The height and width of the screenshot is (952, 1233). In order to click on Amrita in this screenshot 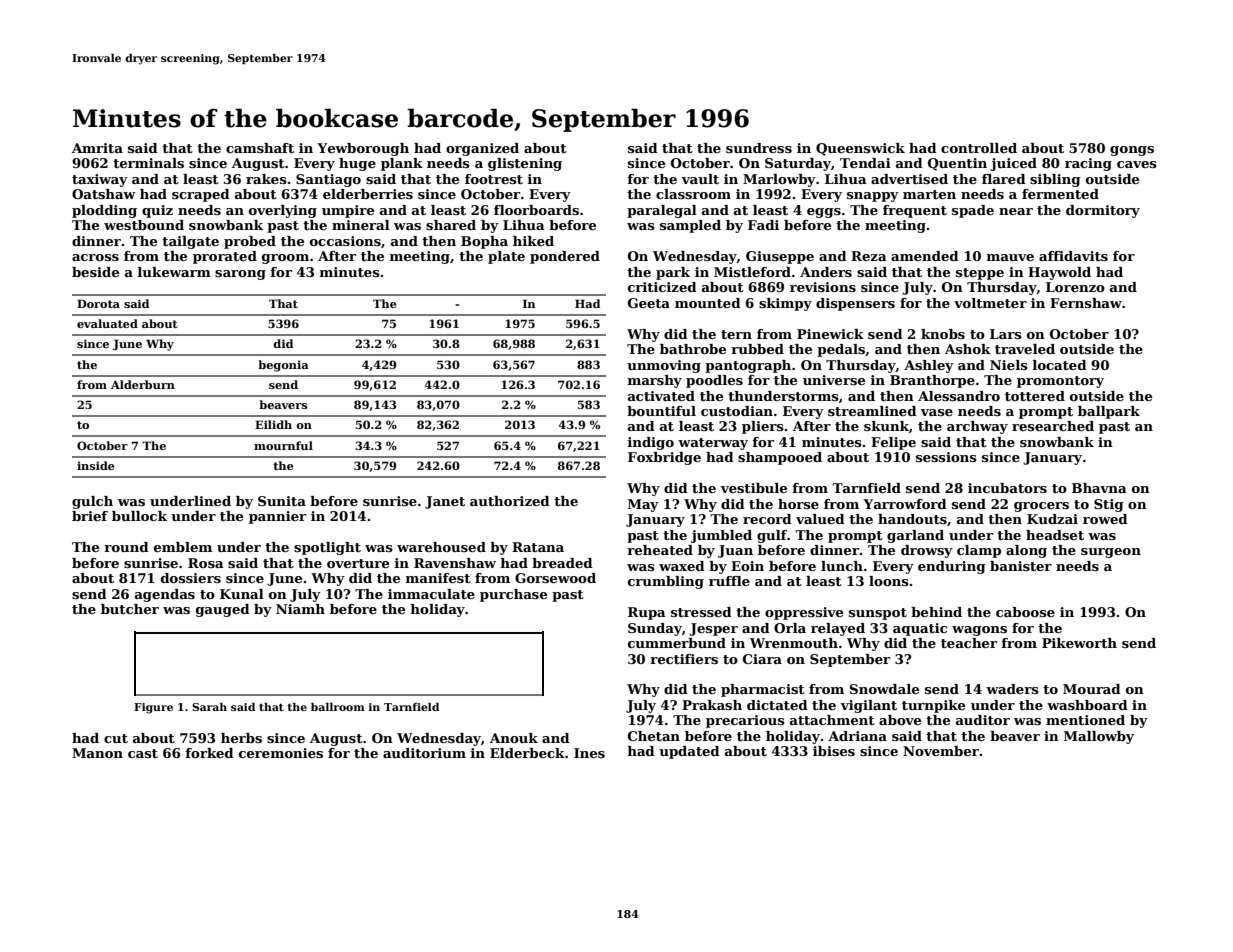, I will do `click(97, 148)`.
